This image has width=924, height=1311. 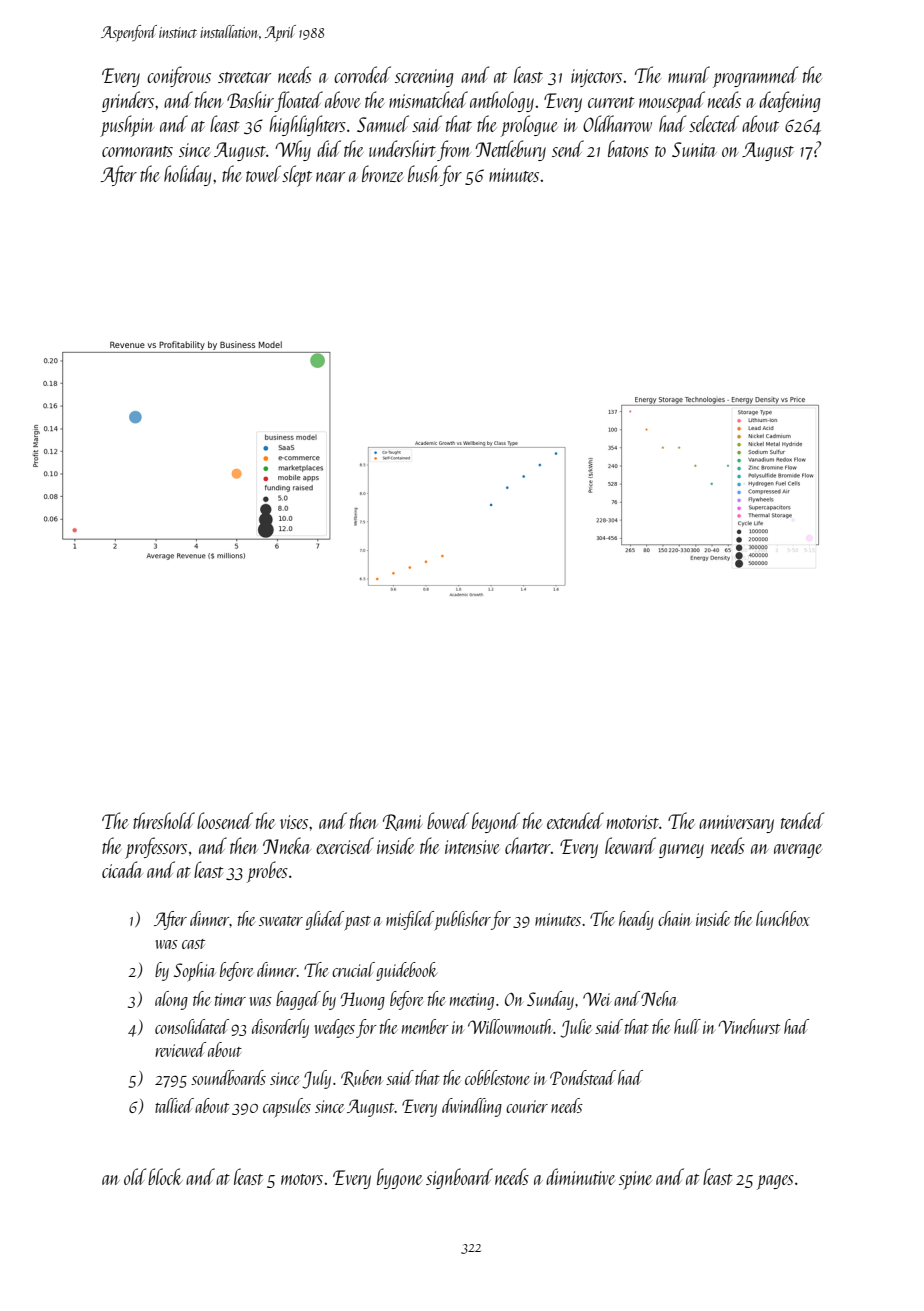 What do you see at coordinates (128, 101) in the image?
I see `grinders` at bounding box center [128, 101].
